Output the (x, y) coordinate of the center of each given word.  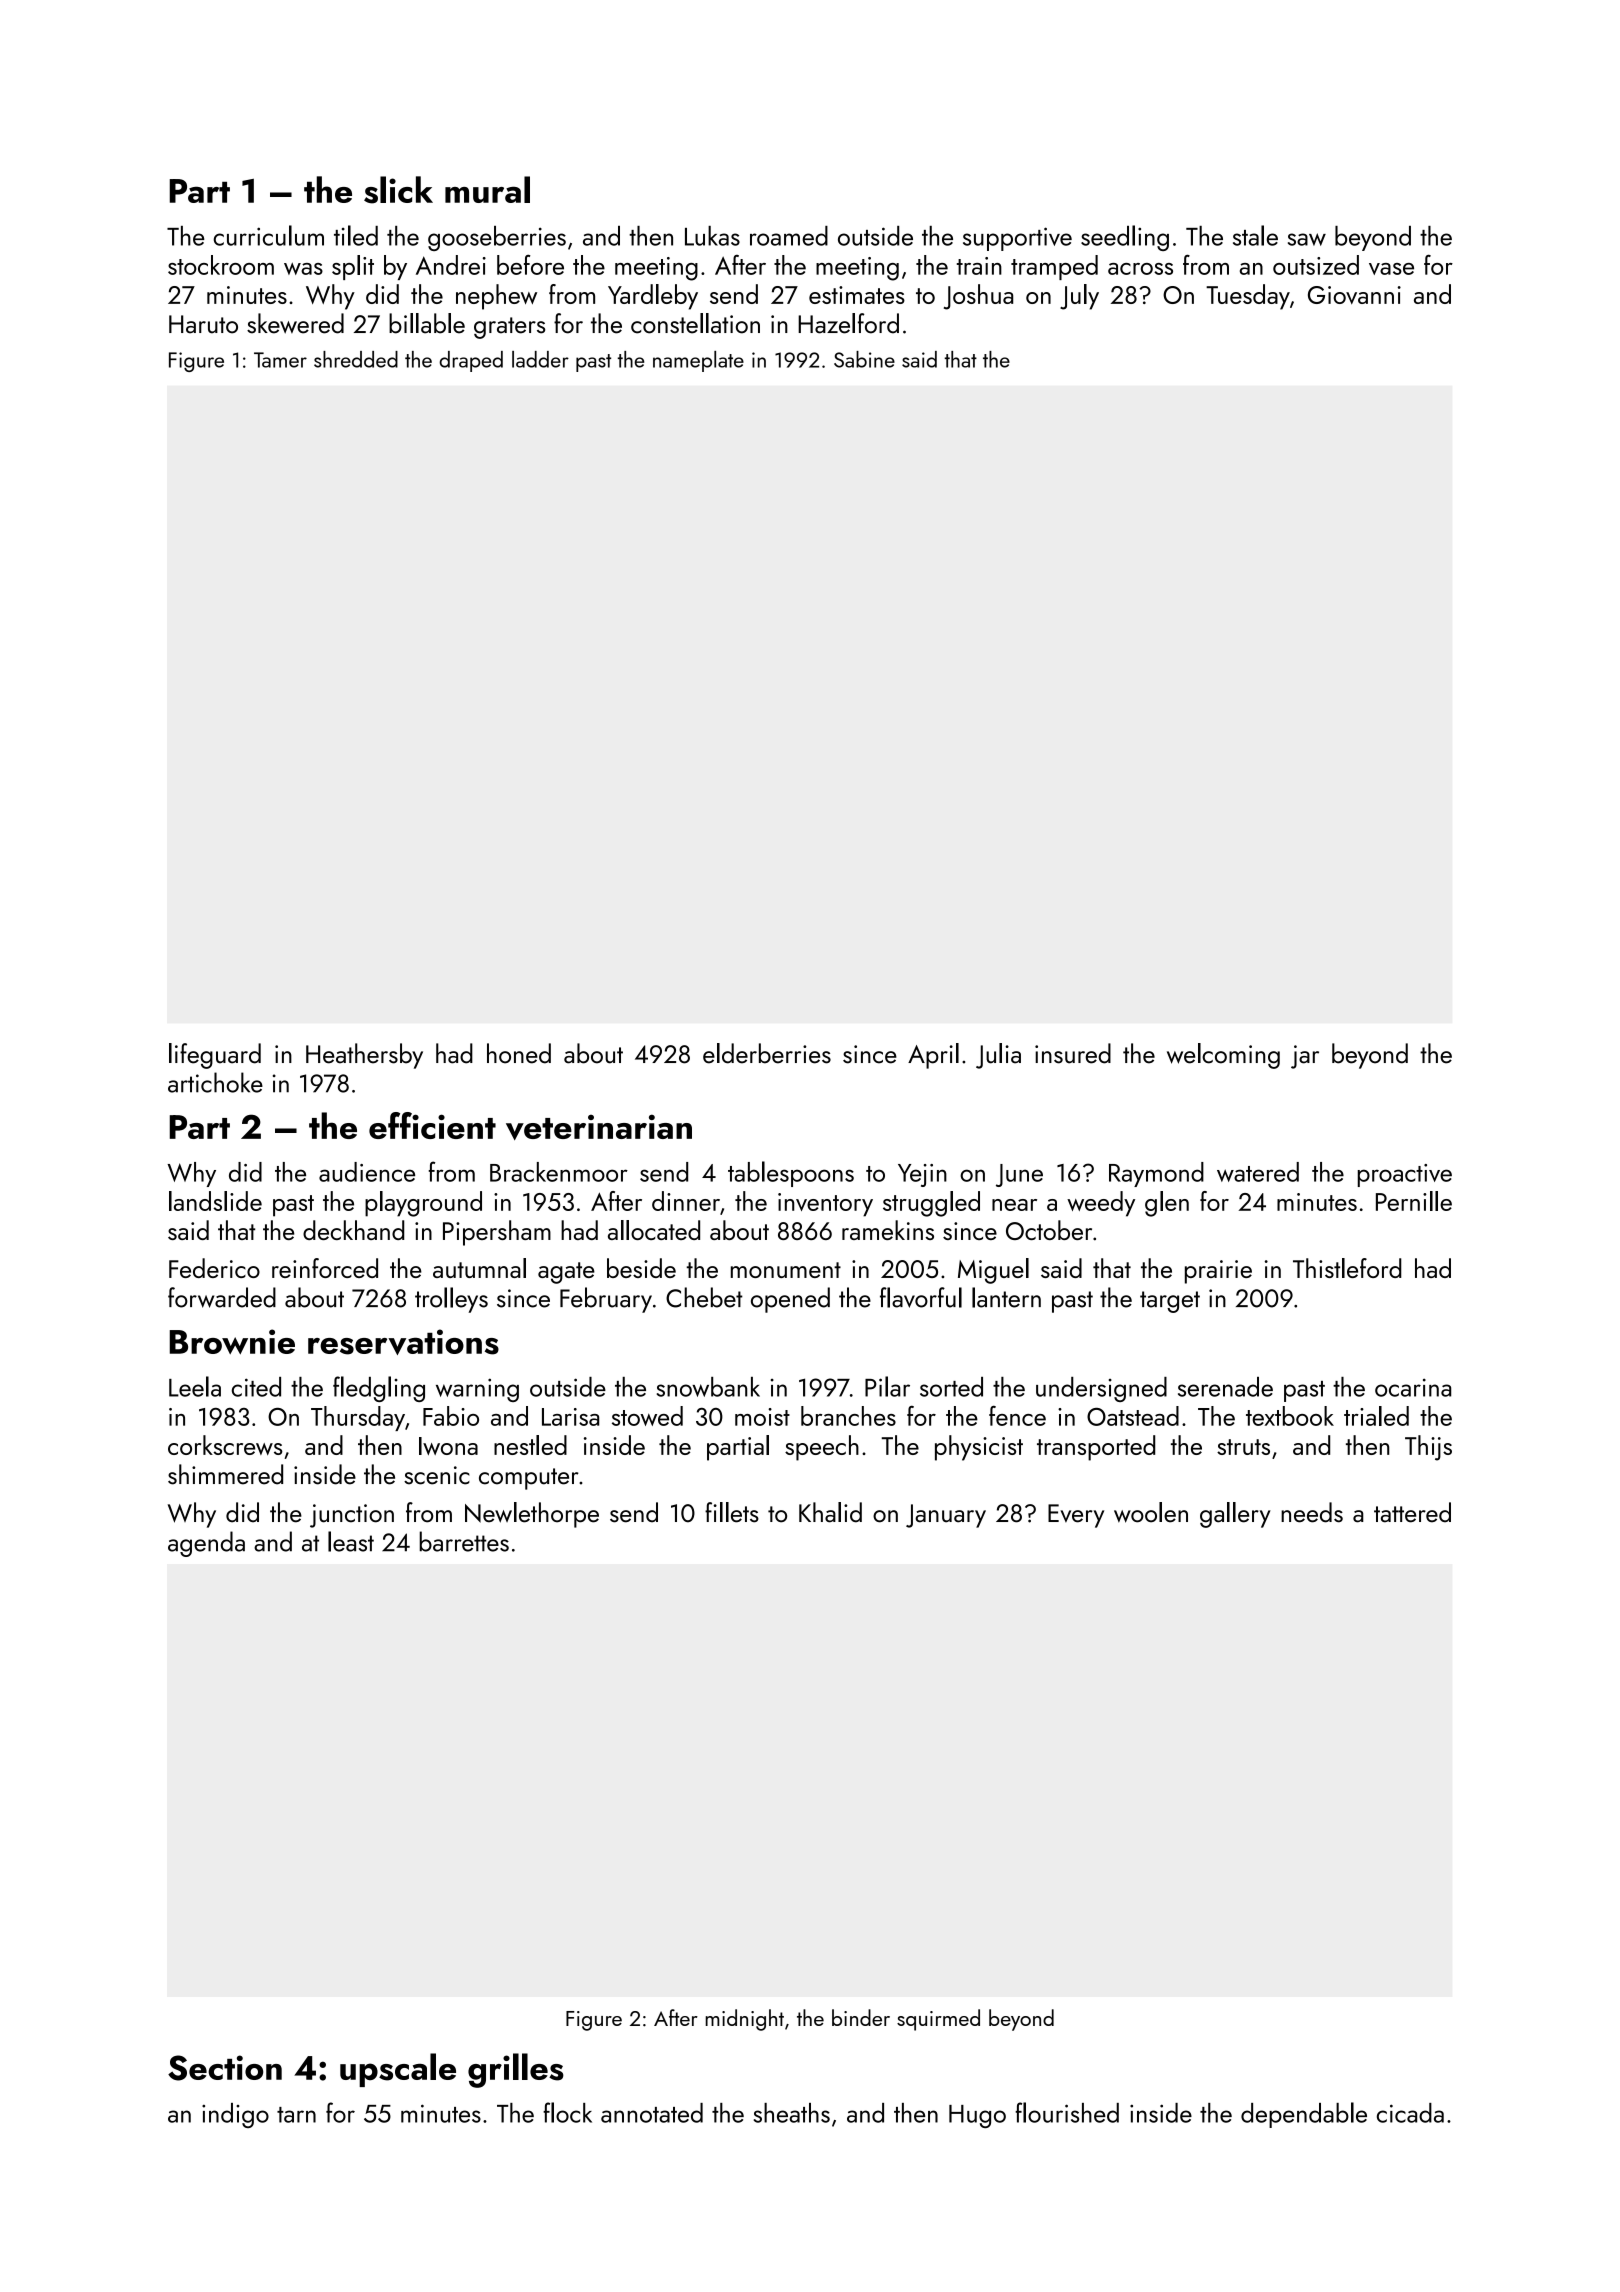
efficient (432, 1125)
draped (471, 361)
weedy (1101, 1204)
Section (225, 2068)
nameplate (698, 361)
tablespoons (791, 1174)
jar (1305, 1057)
